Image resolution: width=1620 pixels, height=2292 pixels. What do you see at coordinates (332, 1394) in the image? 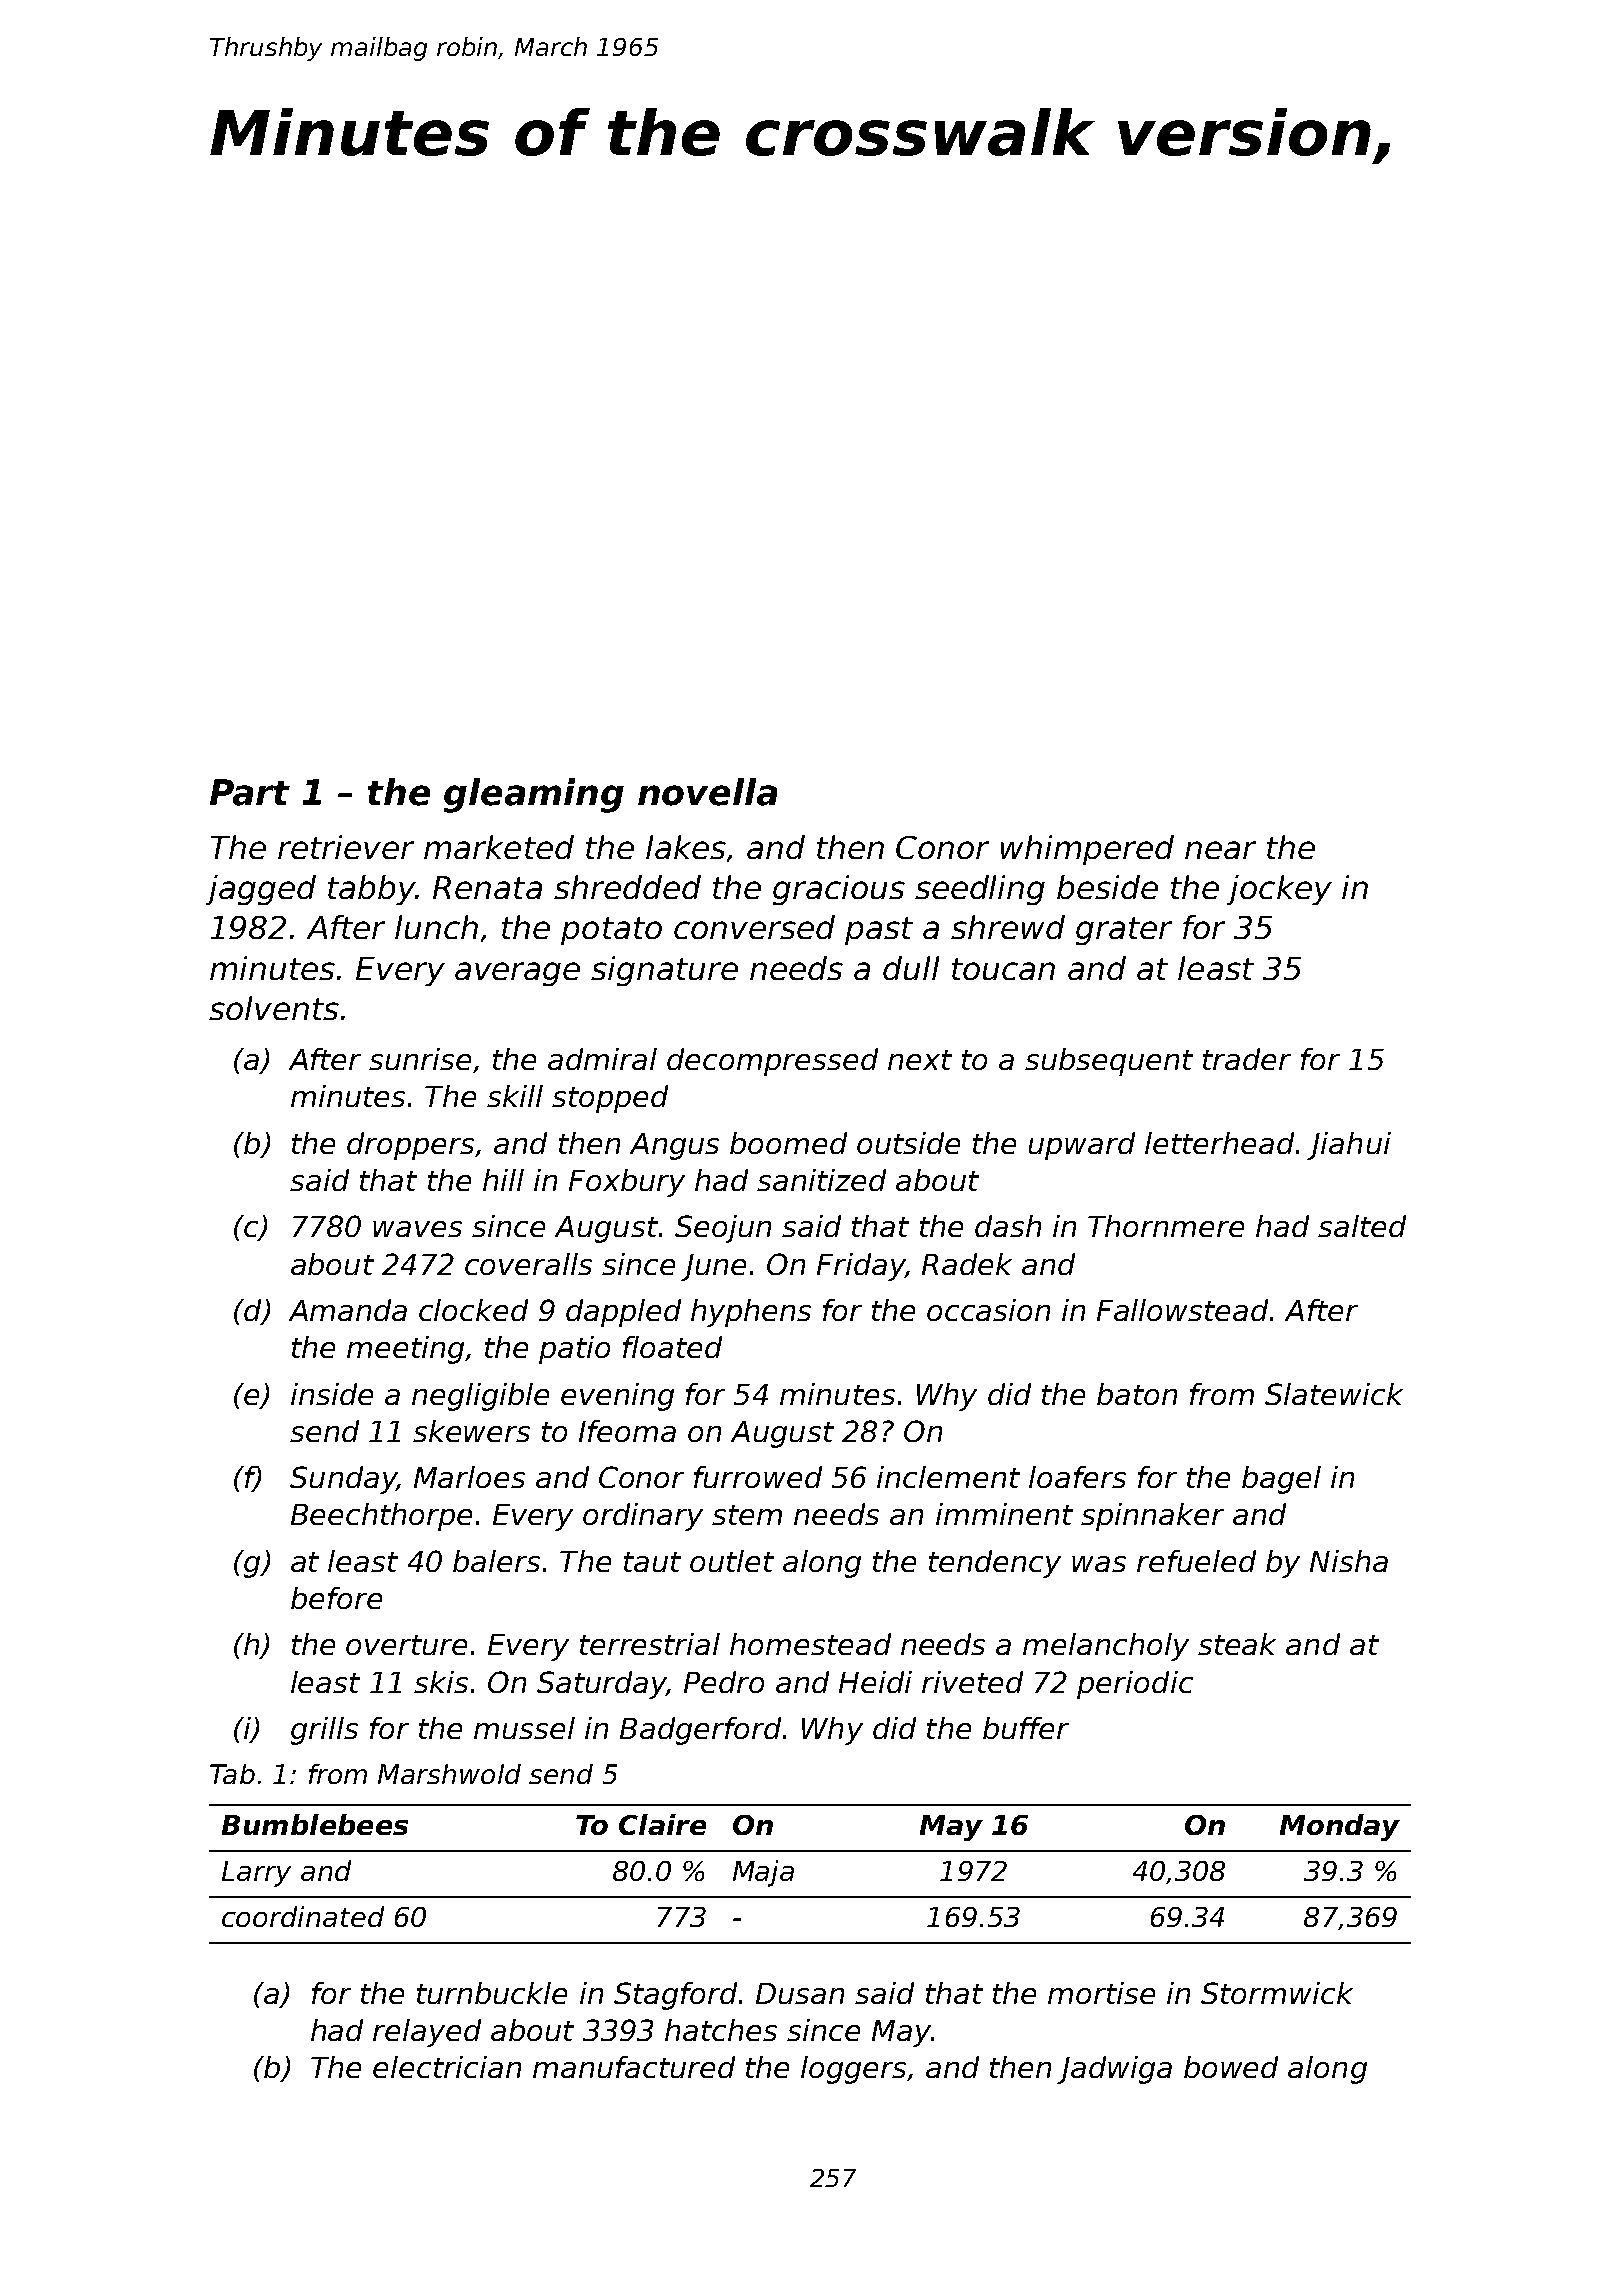
I see `inside` at bounding box center [332, 1394].
